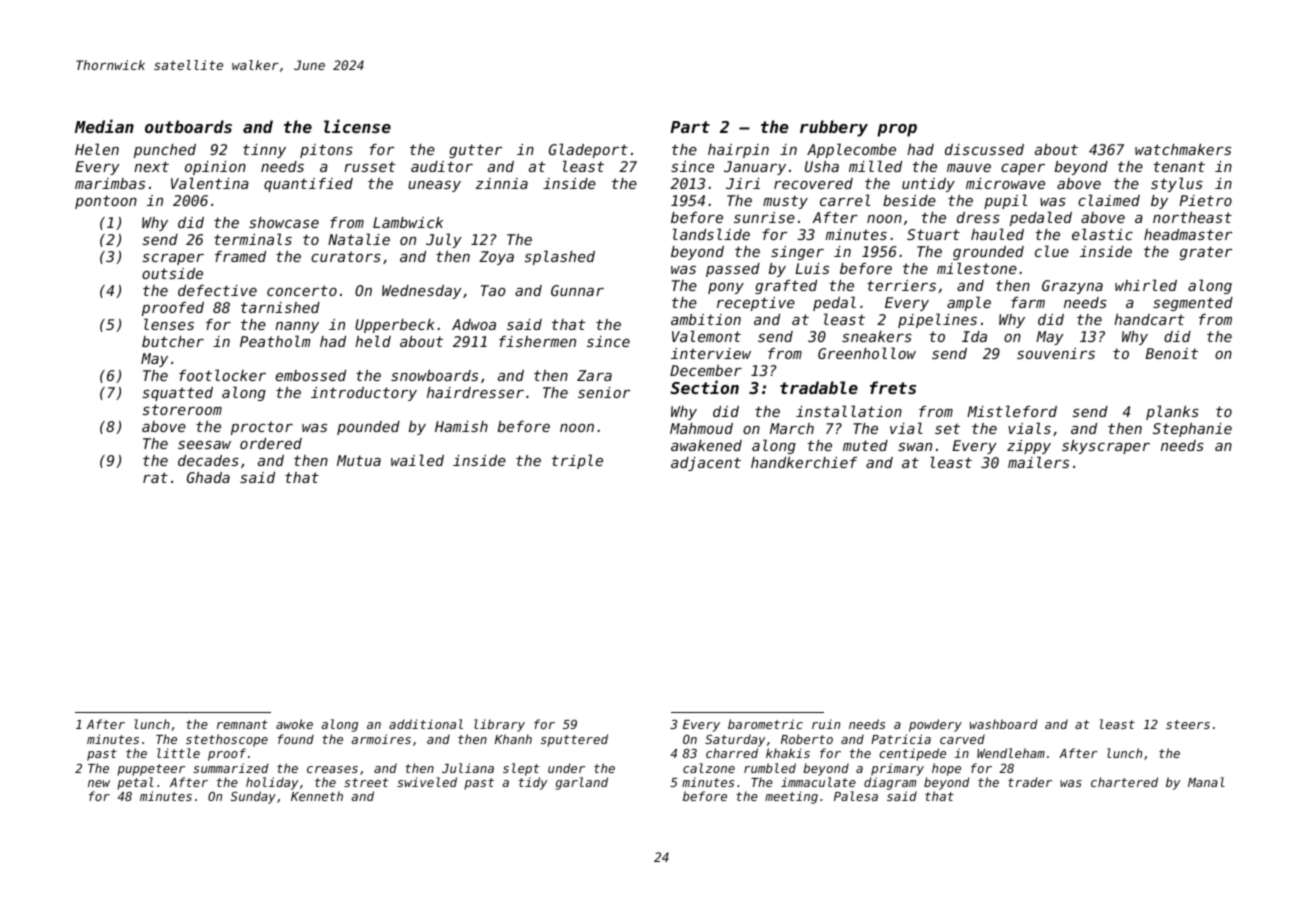 This screenshot has width=1308, height=924. I want to click on Stephanie, so click(1192, 430).
